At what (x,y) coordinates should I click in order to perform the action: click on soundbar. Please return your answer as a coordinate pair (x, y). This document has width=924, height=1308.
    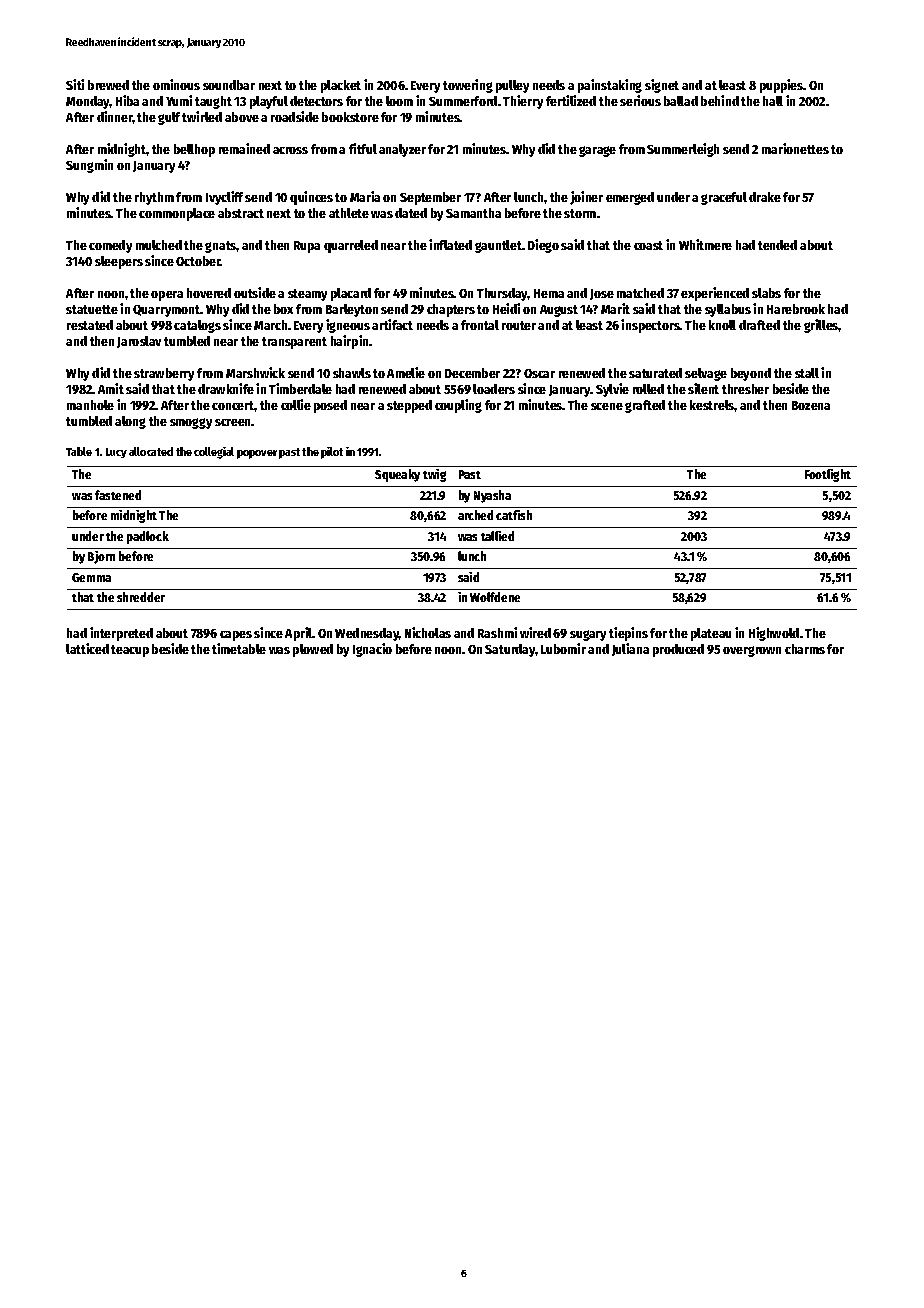
    Looking at the image, I should click on (229, 85).
